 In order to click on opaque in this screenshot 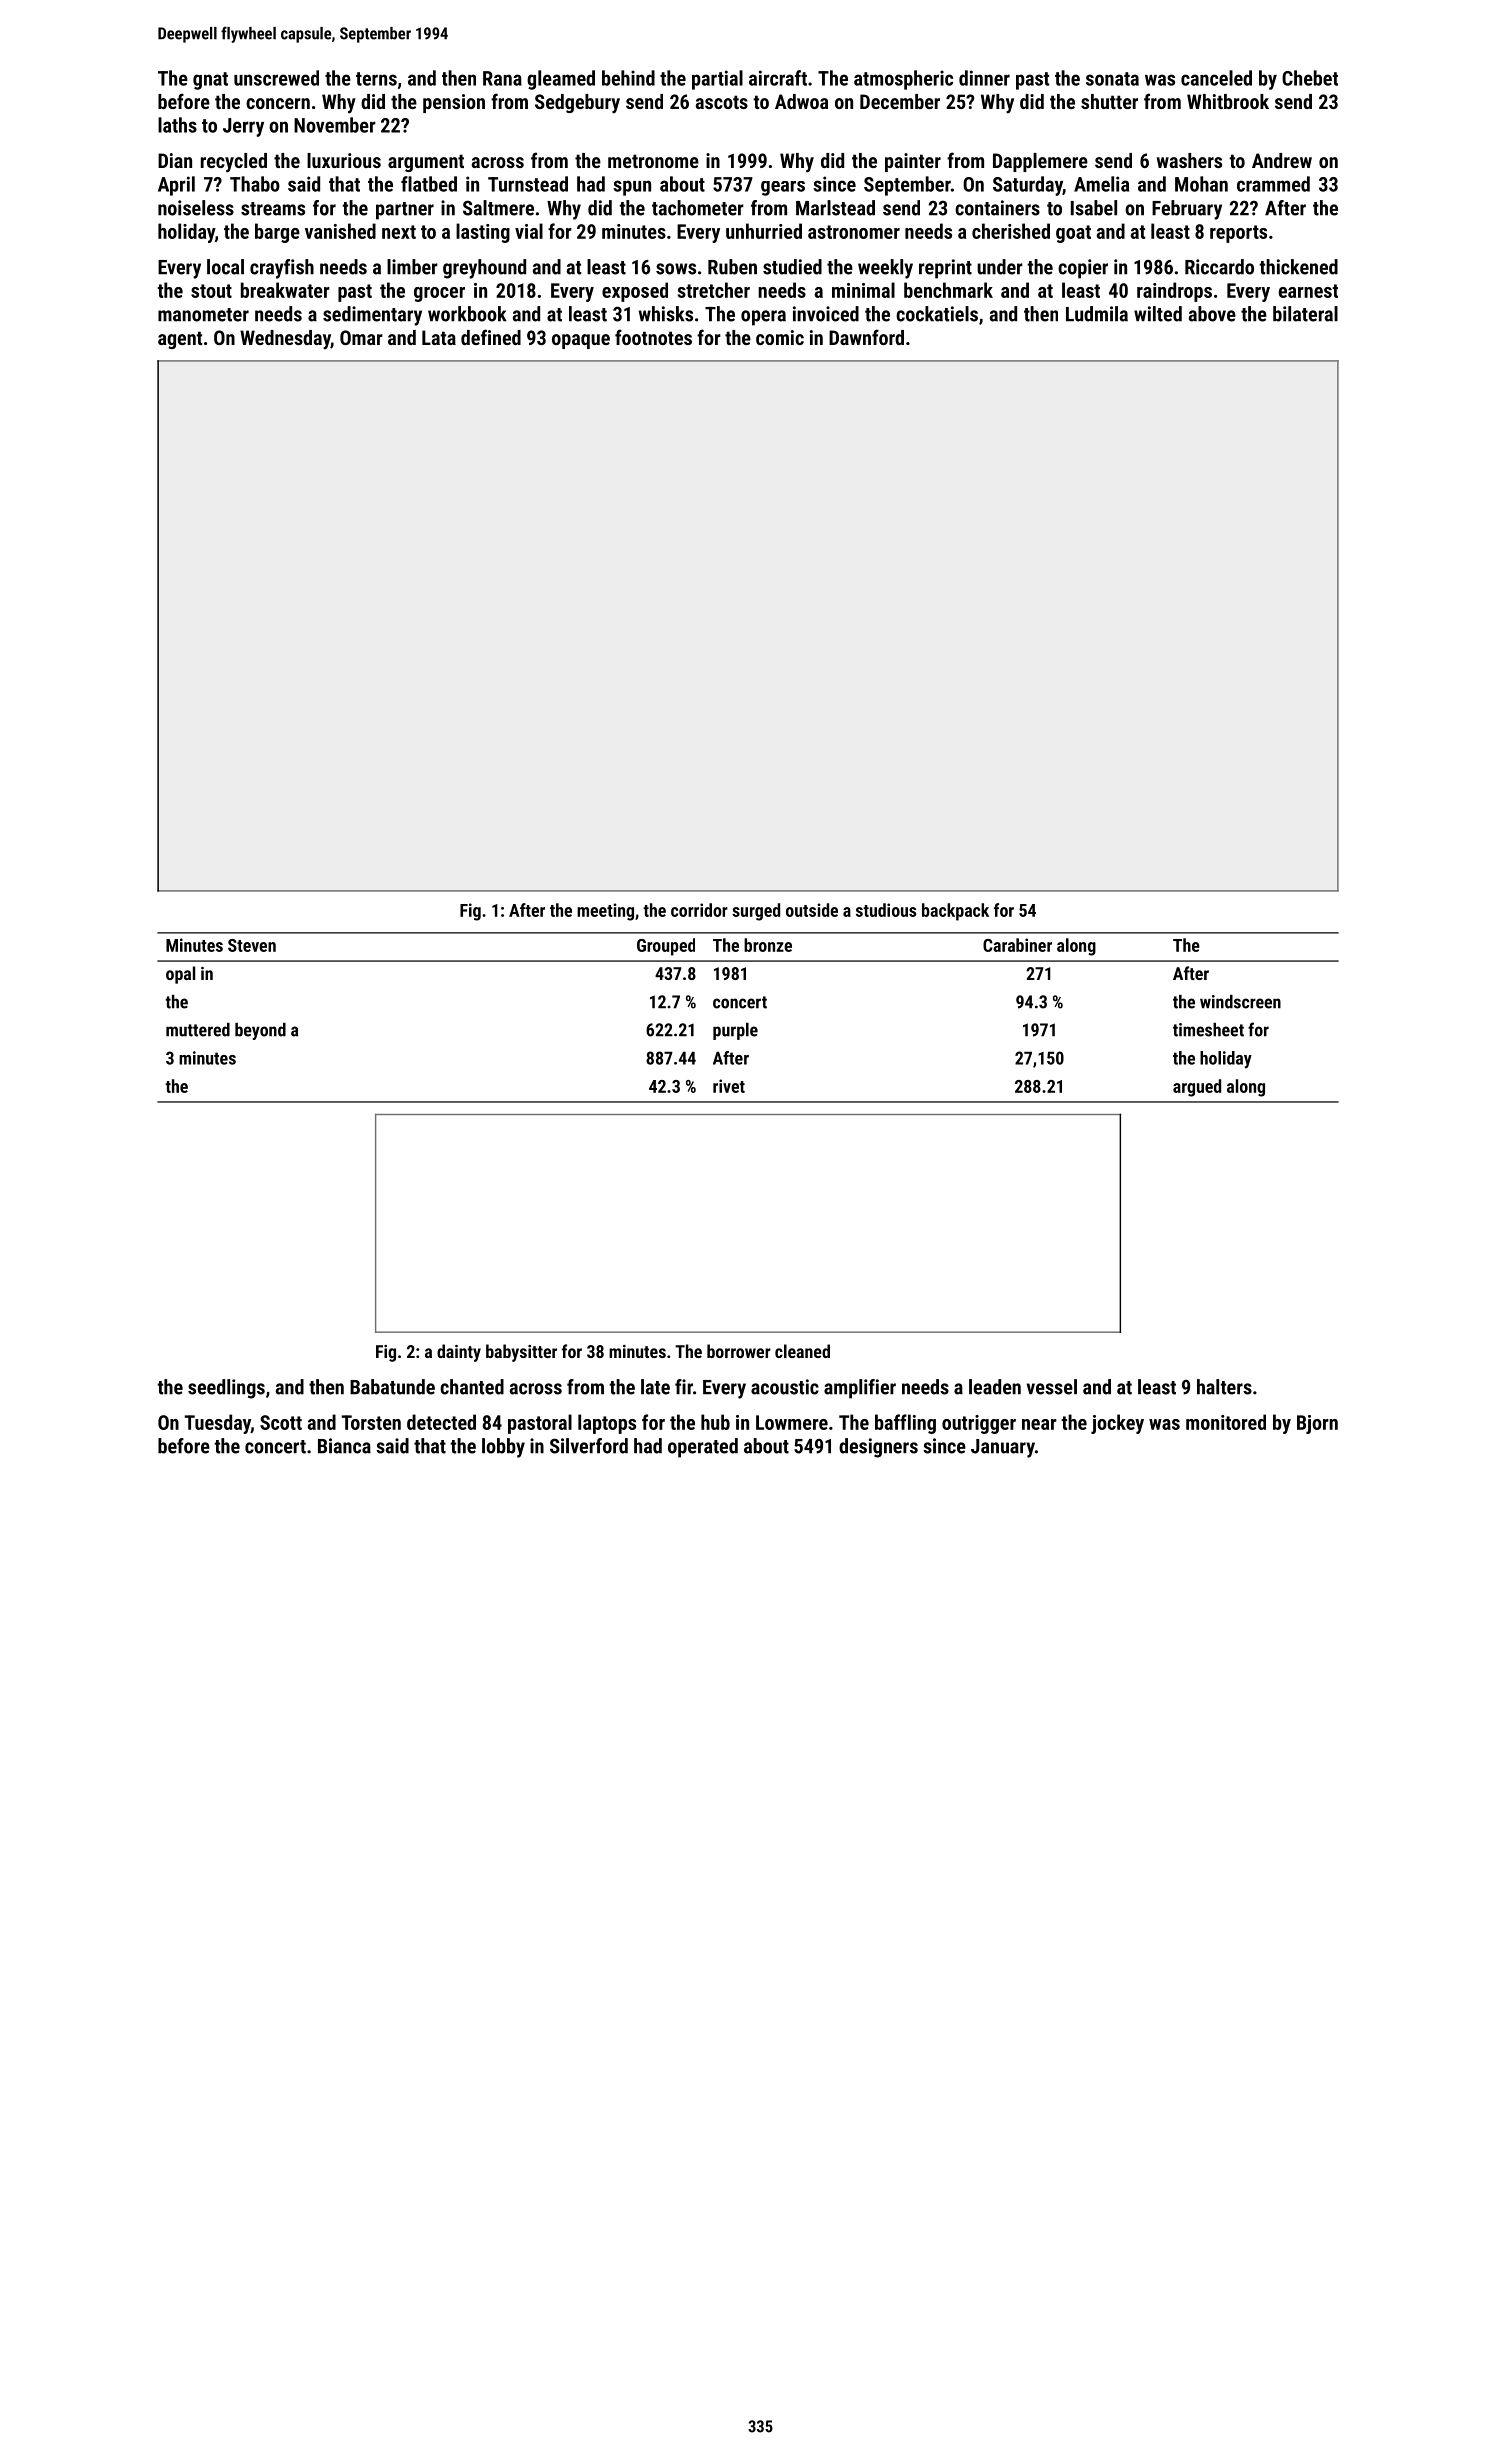, I will do `click(581, 341)`.
